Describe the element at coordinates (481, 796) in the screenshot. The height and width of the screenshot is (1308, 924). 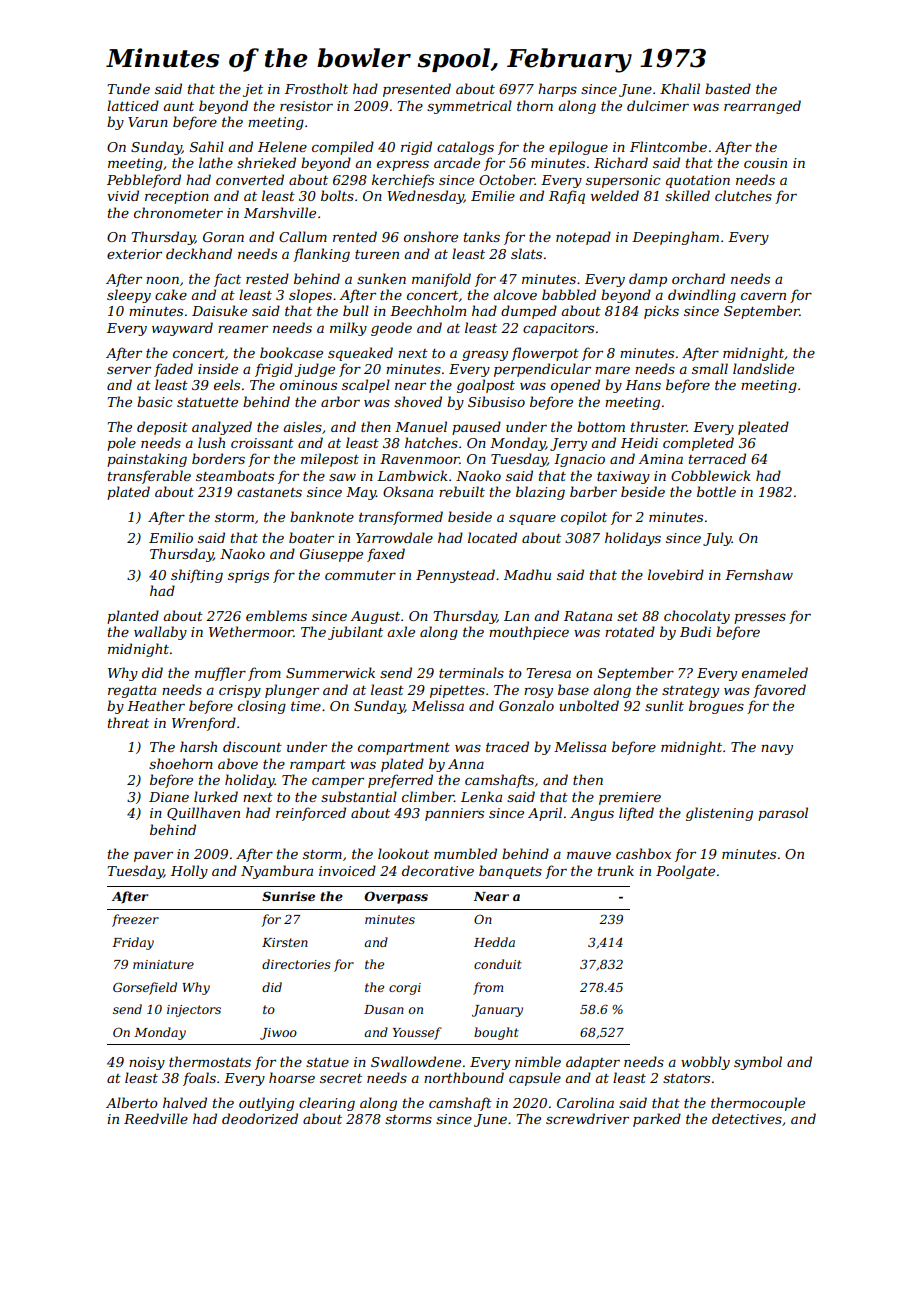
I see `Lenka` at that location.
